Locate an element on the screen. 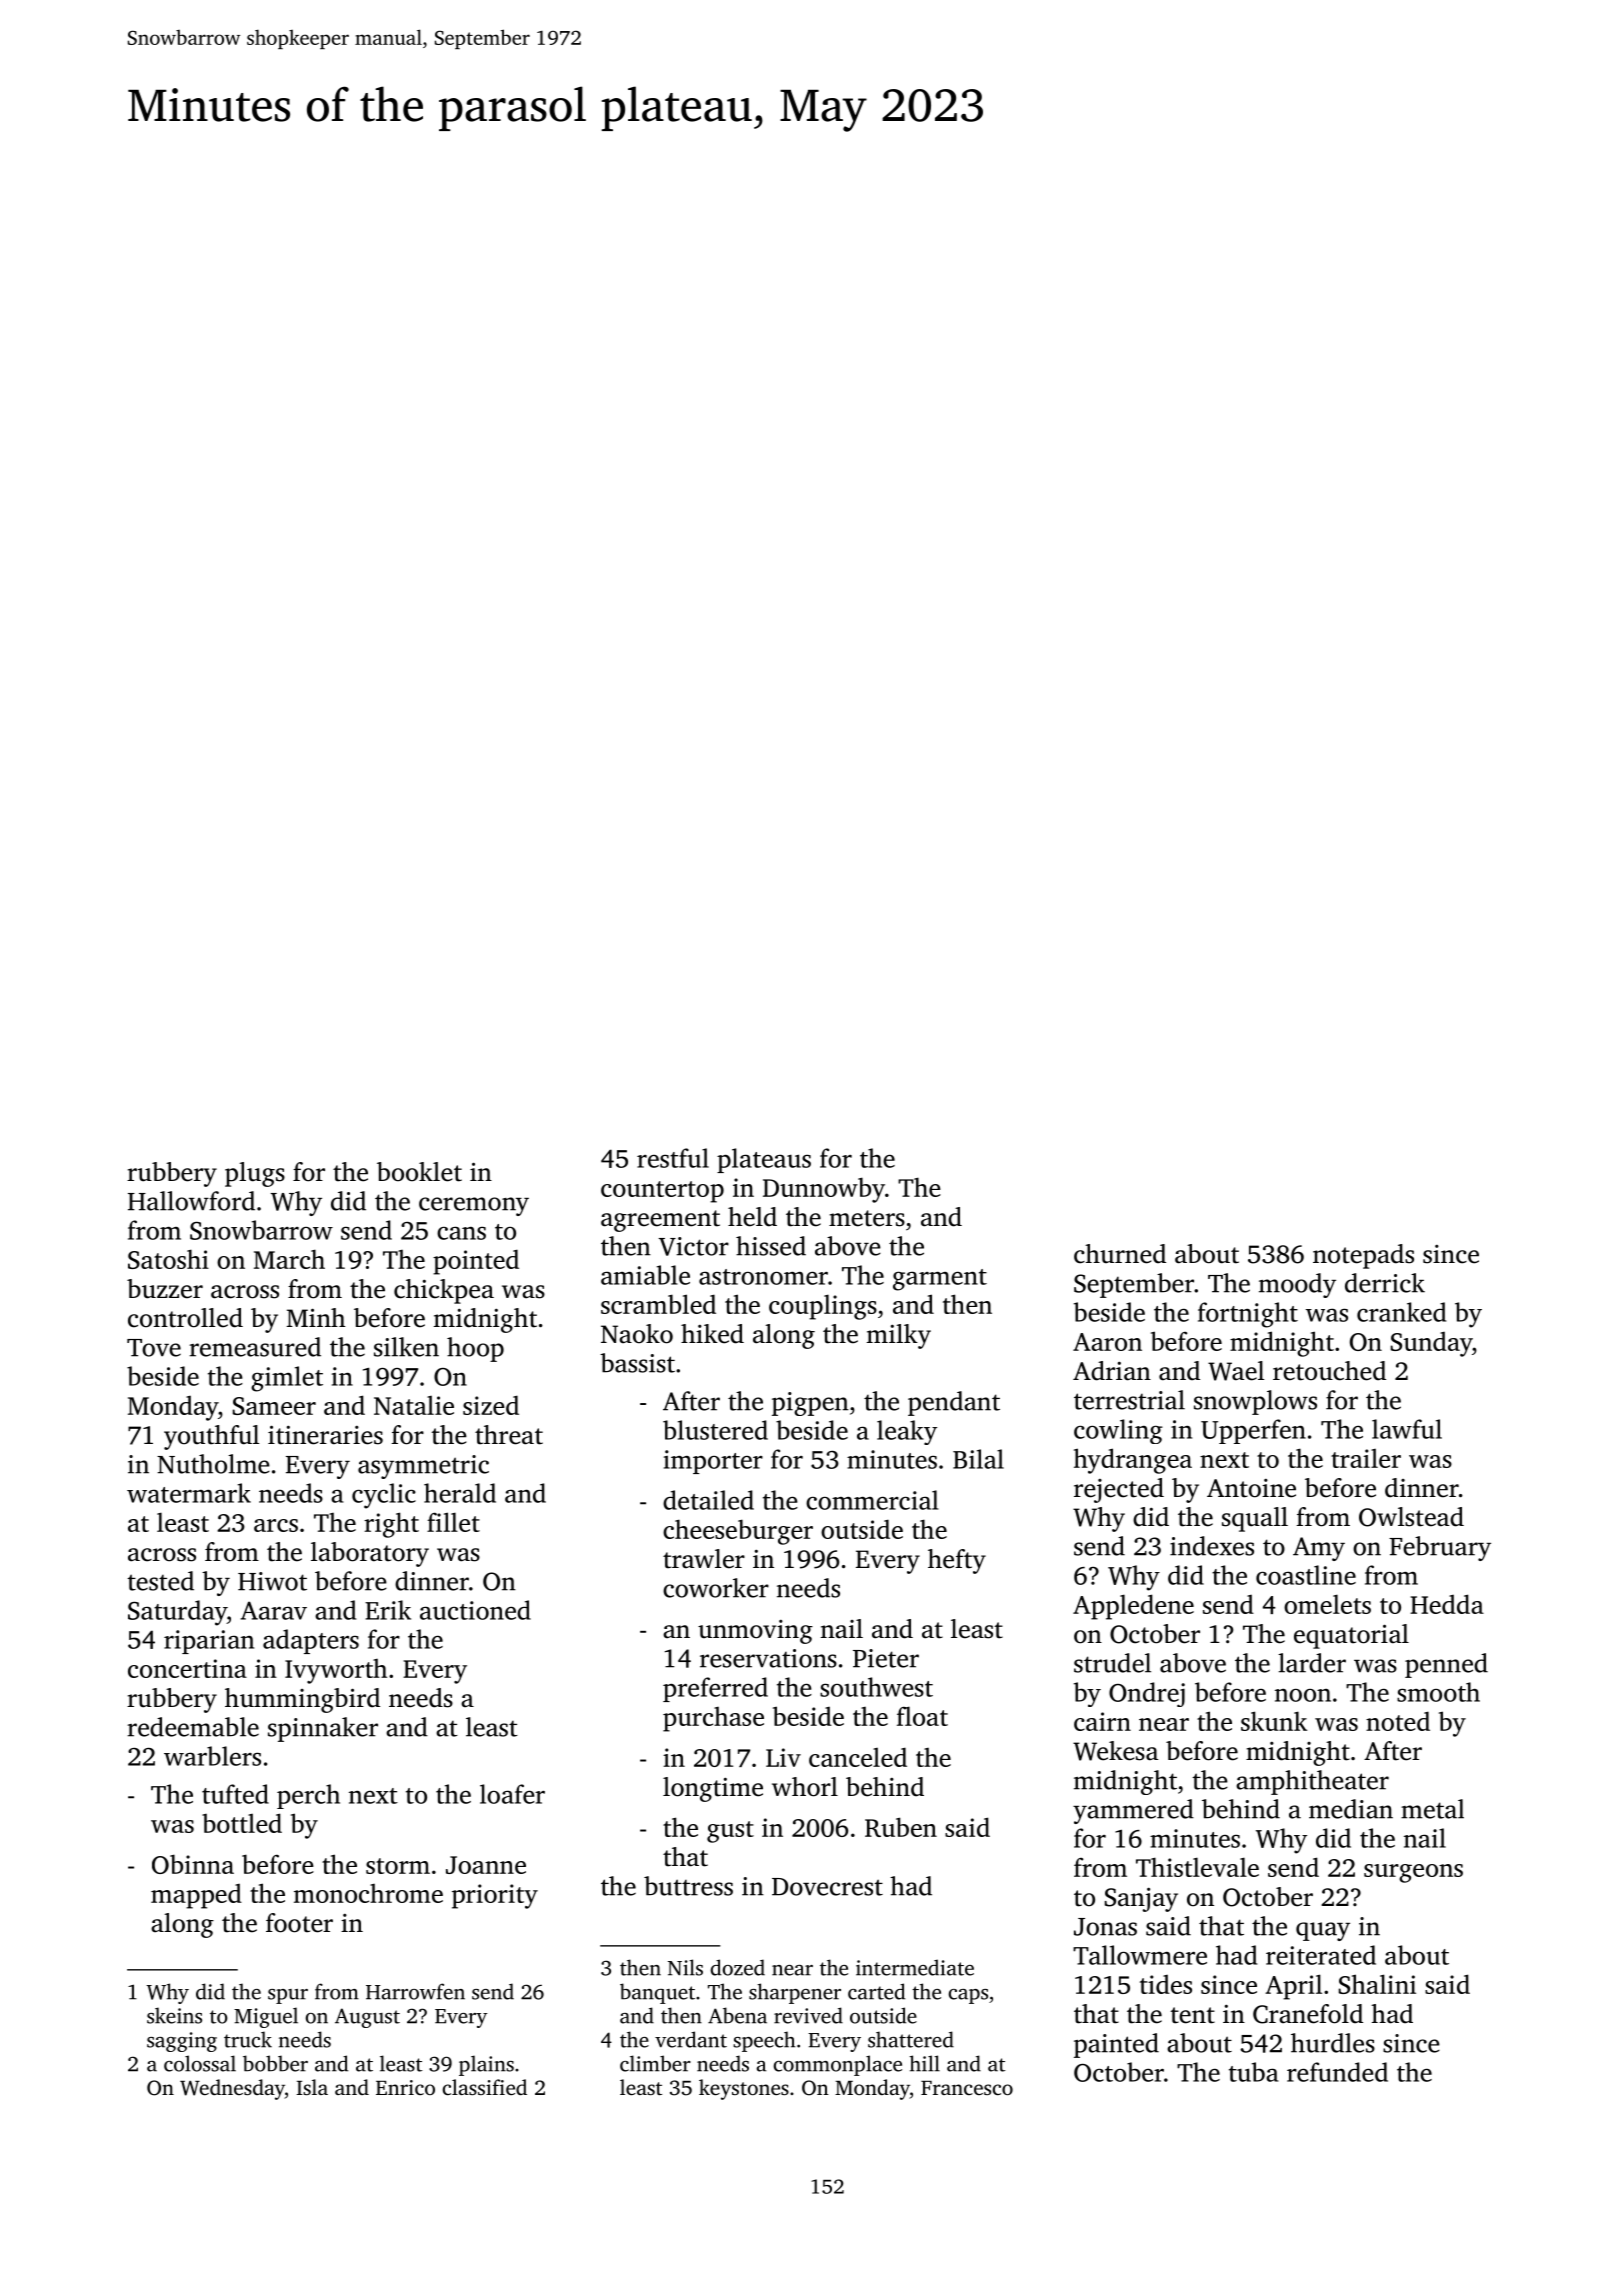 The height and width of the screenshot is (2292, 1620). blustered is located at coordinates (715, 1430).
